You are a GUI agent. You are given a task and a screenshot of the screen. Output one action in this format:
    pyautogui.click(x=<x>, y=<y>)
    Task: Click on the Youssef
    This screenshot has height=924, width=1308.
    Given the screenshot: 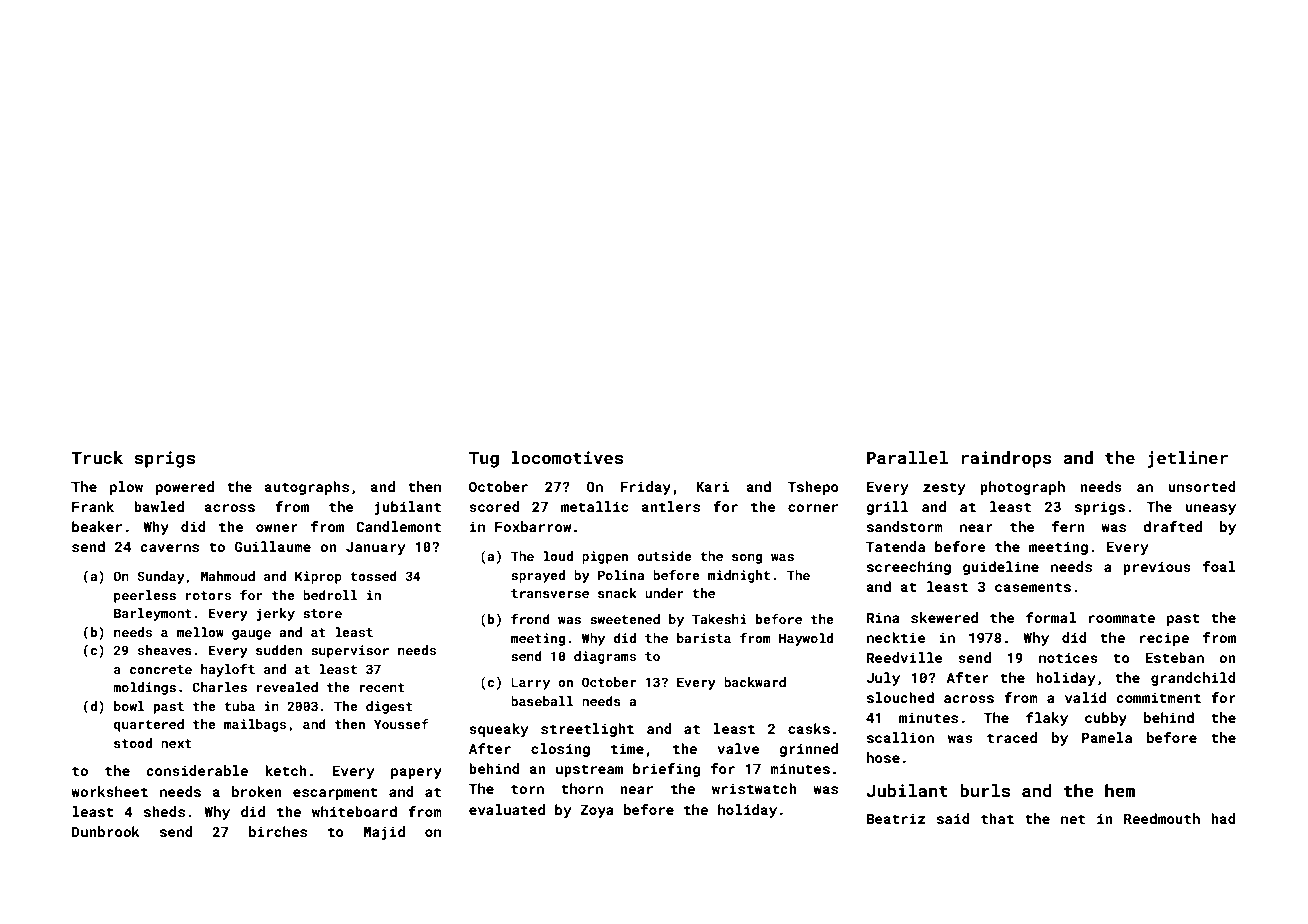 What is the action you would take?
    pyautogui.click(x=401, y=724)
